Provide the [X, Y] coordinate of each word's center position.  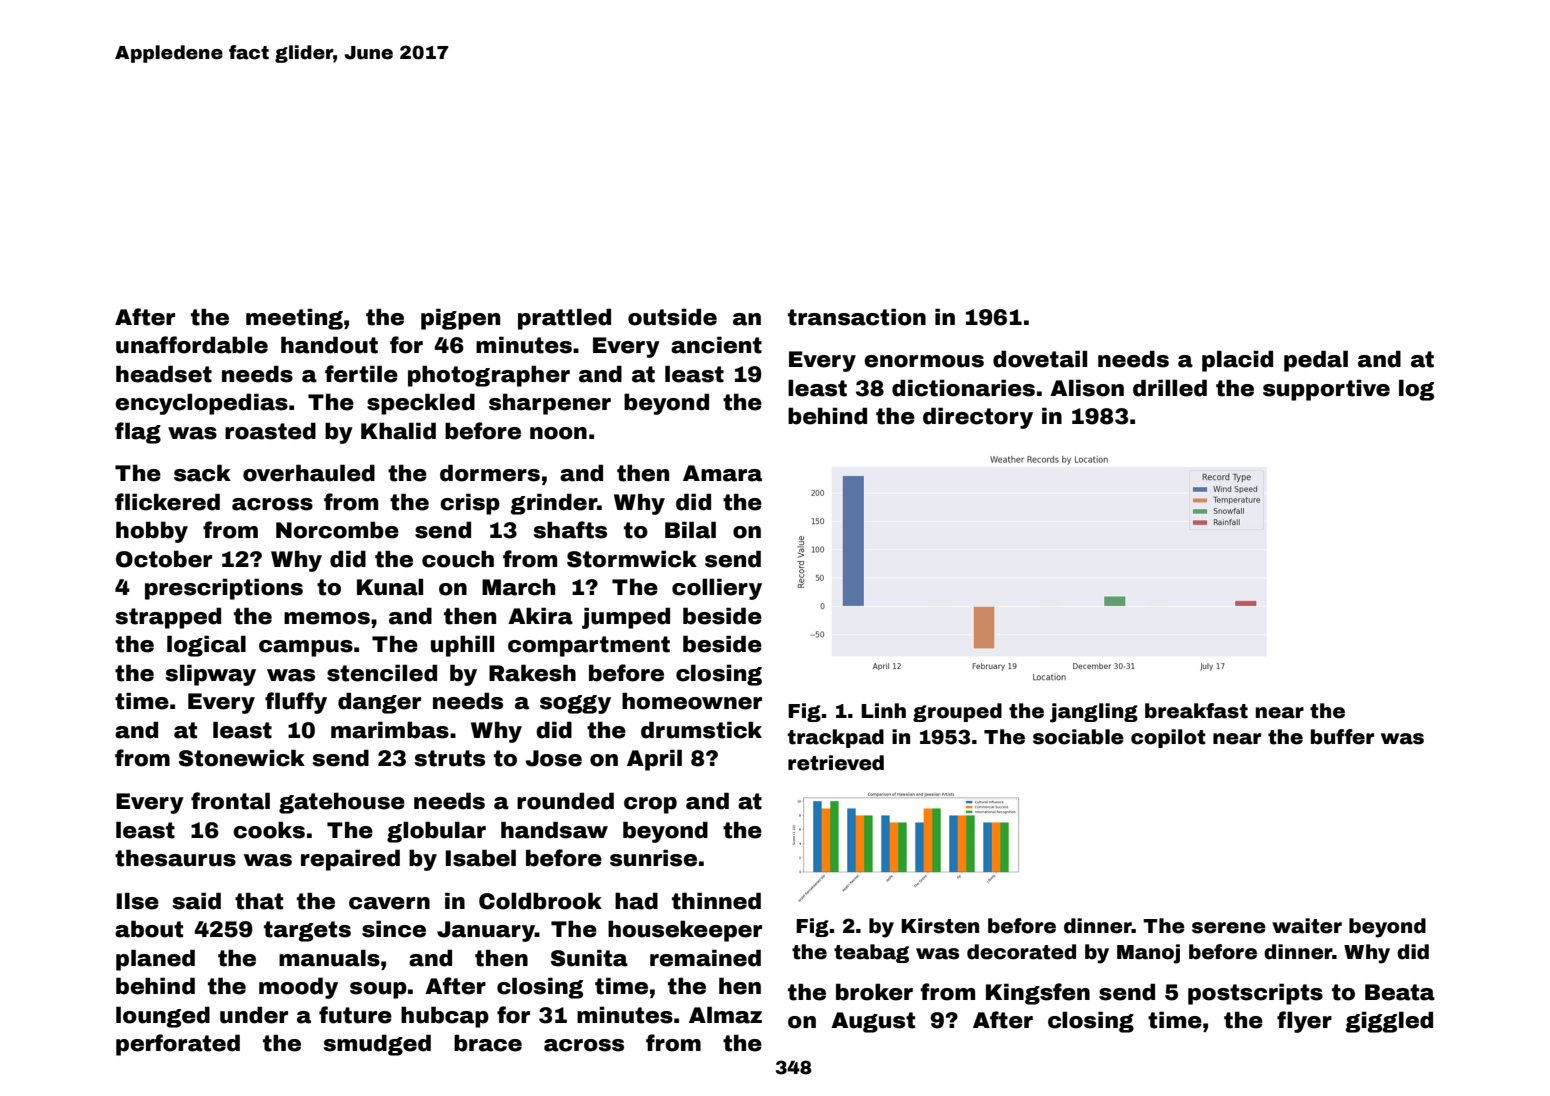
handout [329, 345]
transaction [857, 317]
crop [650, 805]
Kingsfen [1038, 994]
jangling [1094, 713]
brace [488, 1043]
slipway [211, 675]
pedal [1316, 361]
